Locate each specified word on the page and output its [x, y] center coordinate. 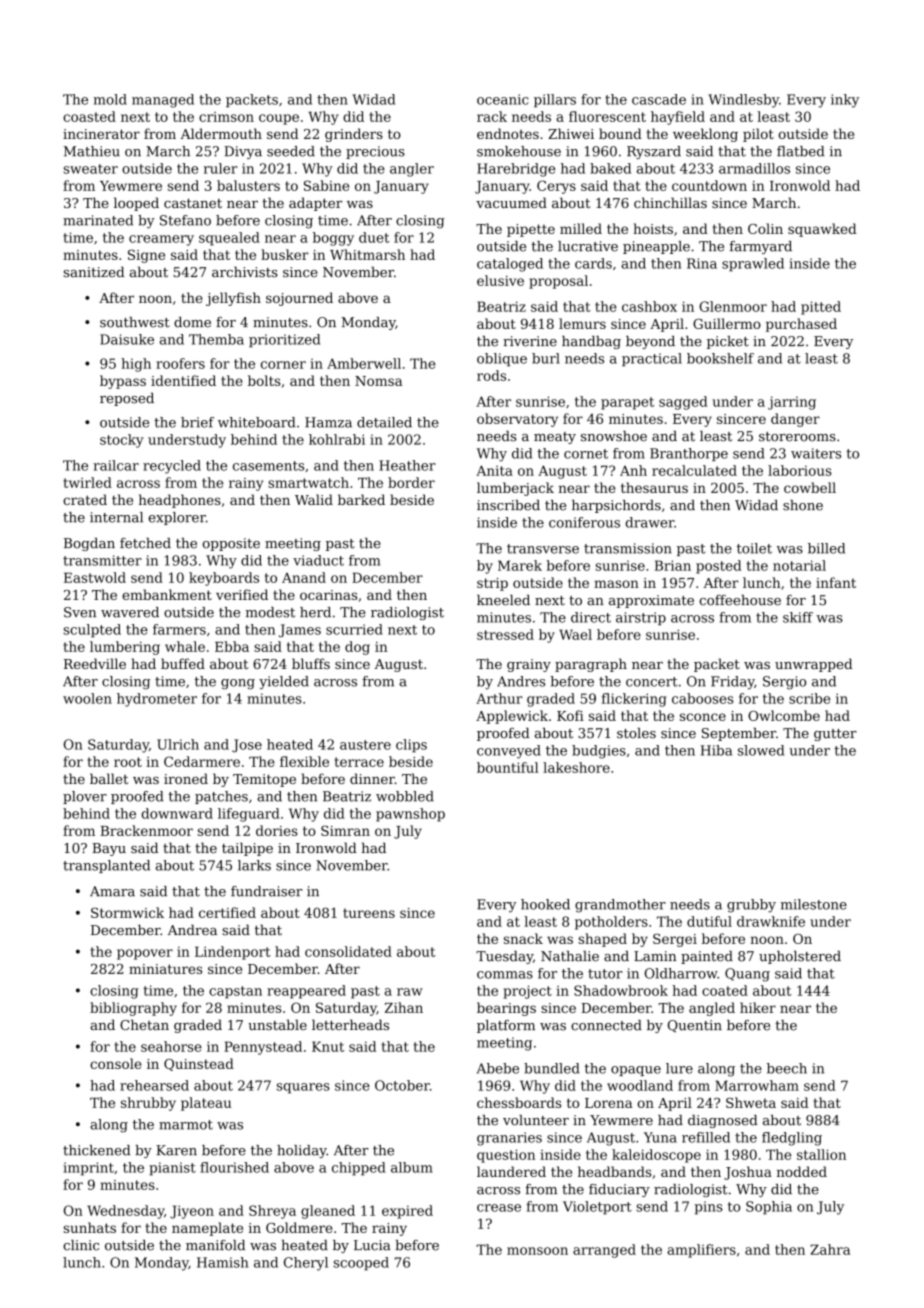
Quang [747, 975]
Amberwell [364, 363]
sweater [91, 169]
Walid [314, 499]
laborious [800, 470]
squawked [822, 230]
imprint [88, 1169]
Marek [520, 565]
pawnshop [410, 815]
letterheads [350, 1024]
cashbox [649, 306]
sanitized [94, 271]
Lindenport [233, 953]
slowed [761, 750]
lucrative [588, 246]
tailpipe [247, 849]
